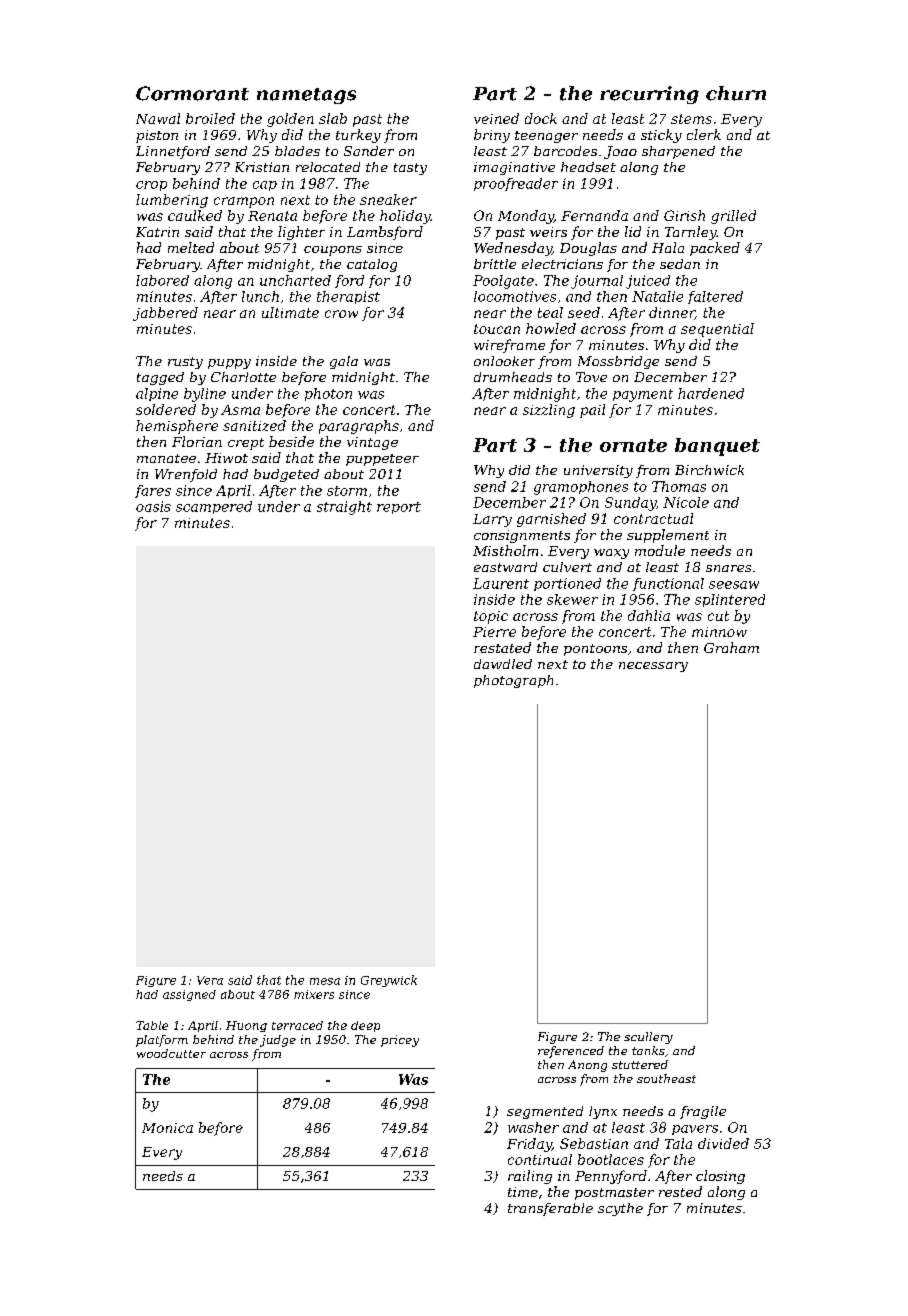 Image resolution: width=908 pixels, height=1316 pixels. What do you see at coordinates (189, 995) in the screenshot?
I see `assigned` at bounding box center [189, 995].
